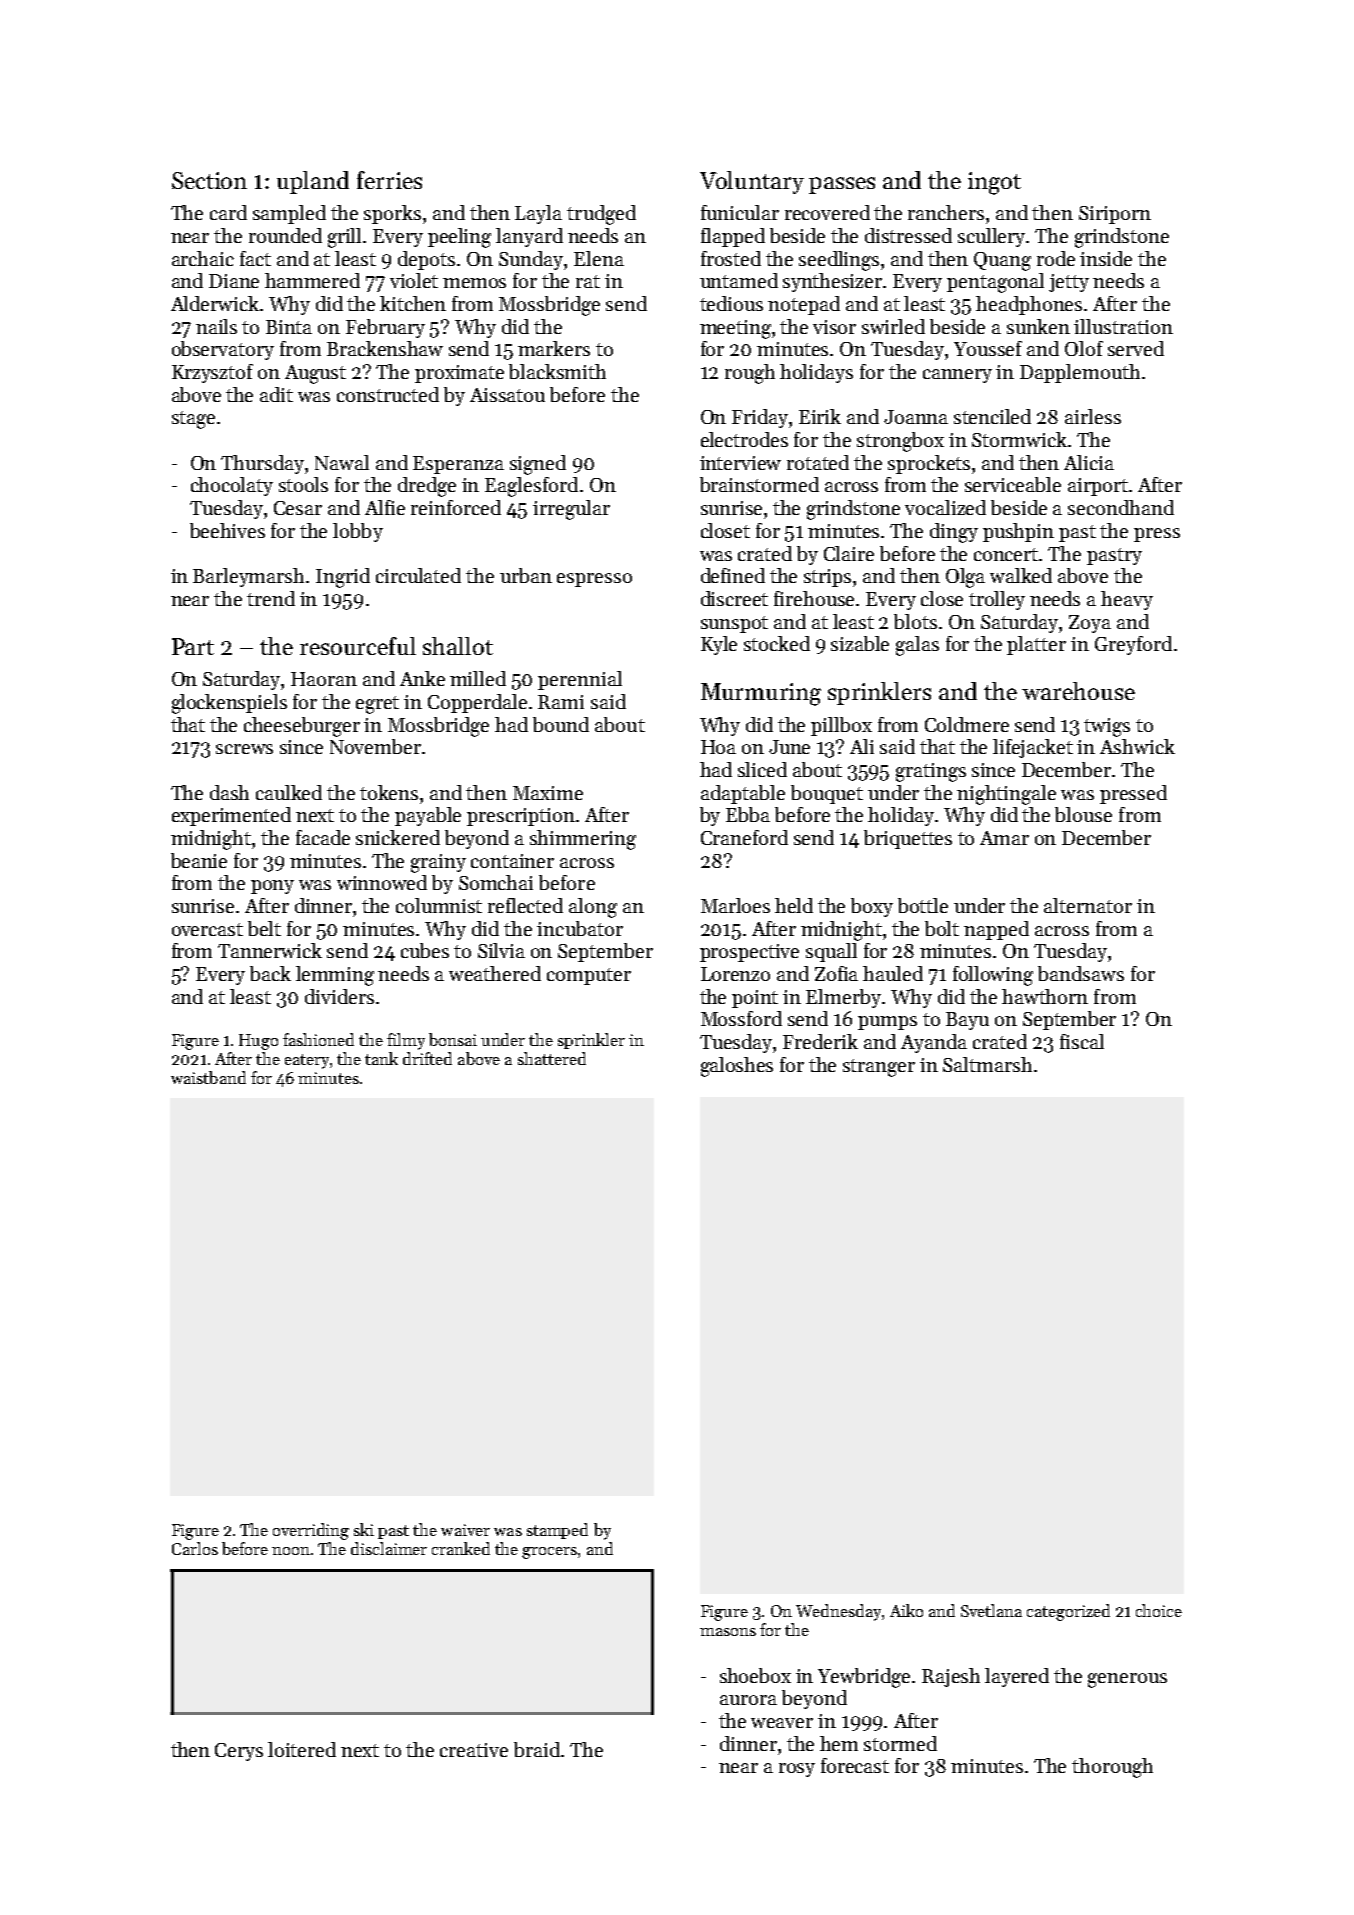 The height and width of the page is (1915, 1354). What do you see at coordinates (529, 237) in the page?
I see `lanyard` at bounding box center [529, 237].
